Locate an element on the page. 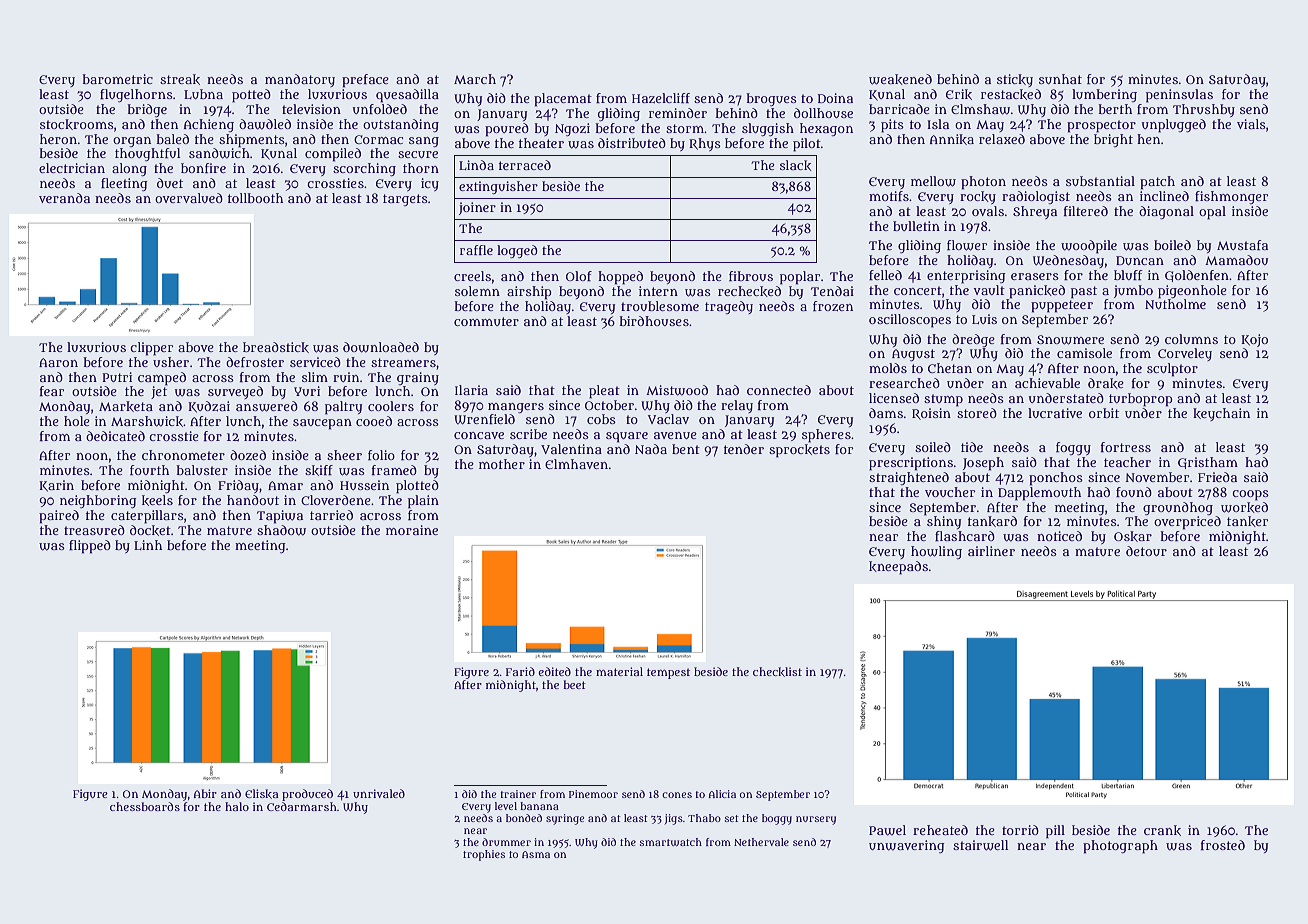  creels is located at coordinates (472, 276).
